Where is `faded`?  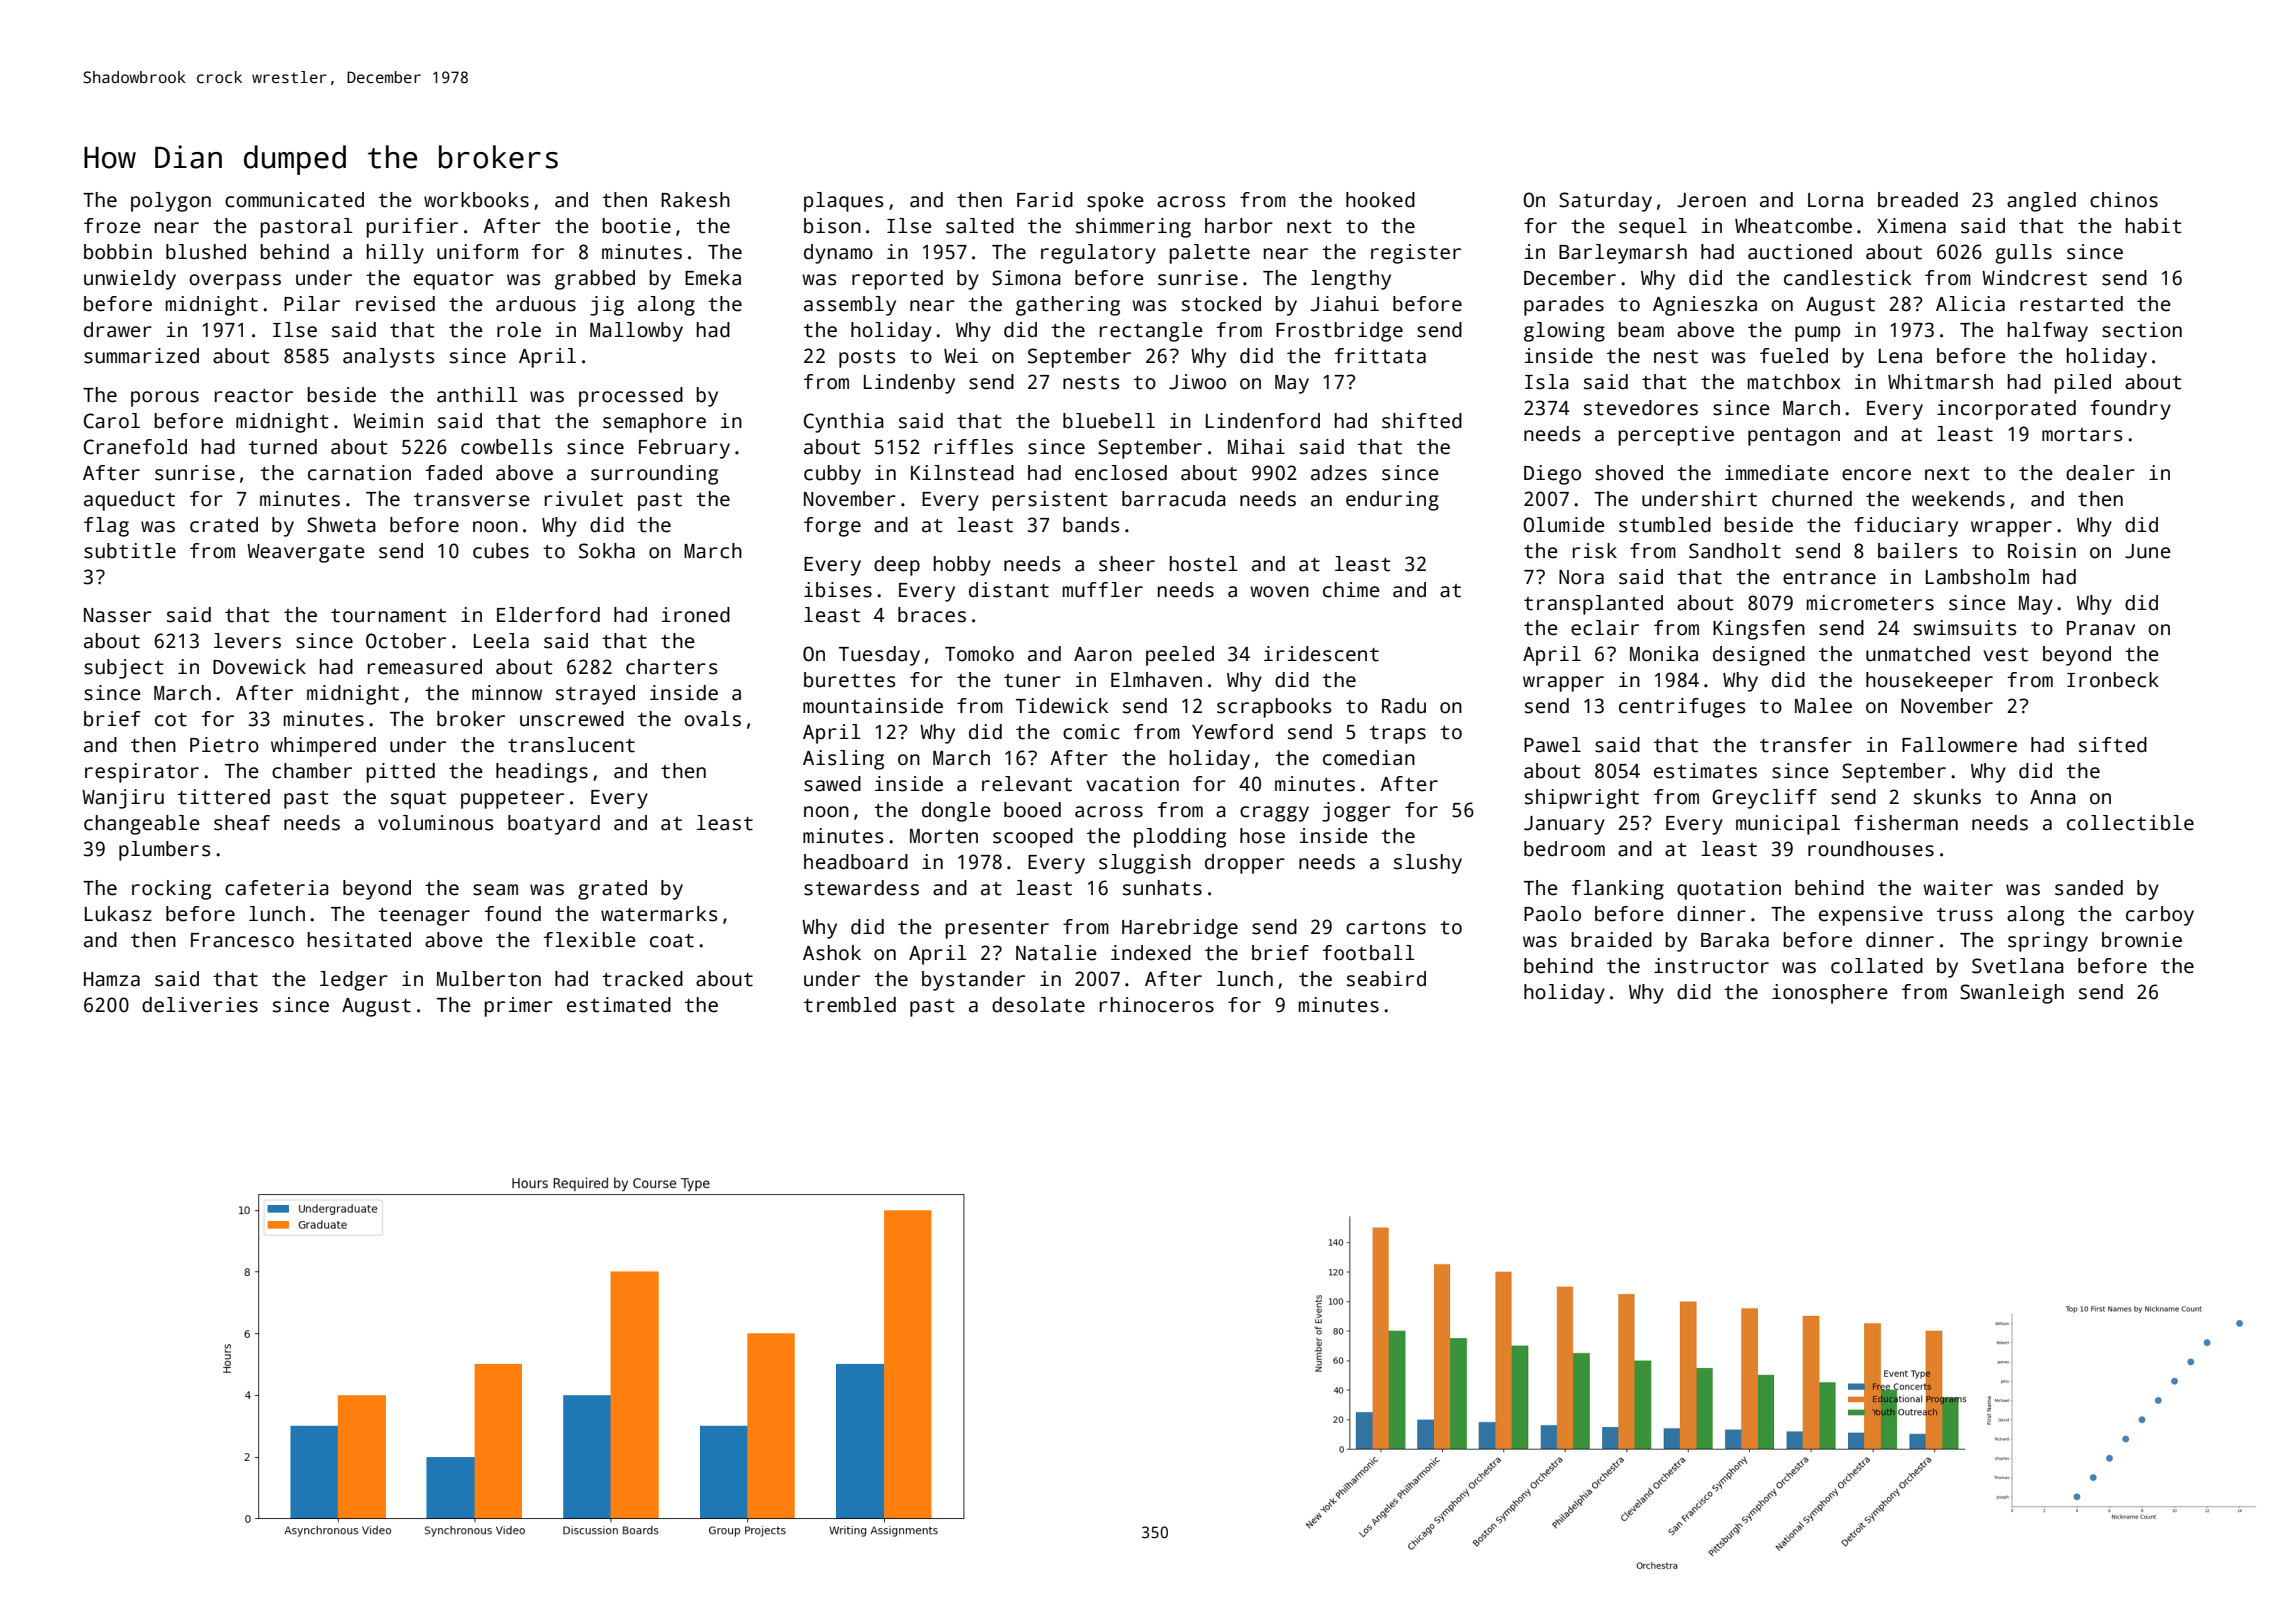
faded is located at coordinates (454, 473).
